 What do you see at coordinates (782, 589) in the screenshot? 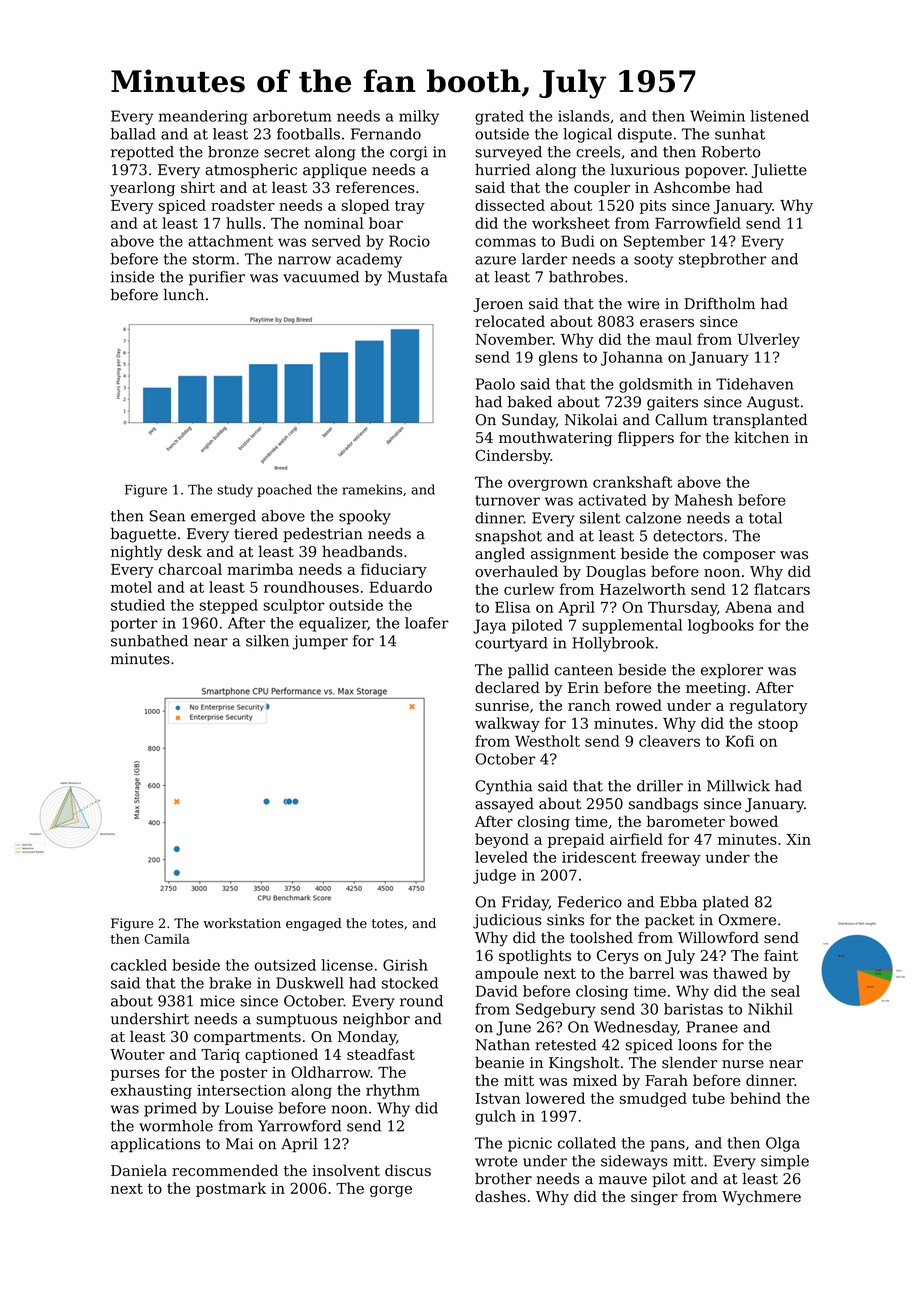
I see `flatcars` at bounding box center [782, 589].
